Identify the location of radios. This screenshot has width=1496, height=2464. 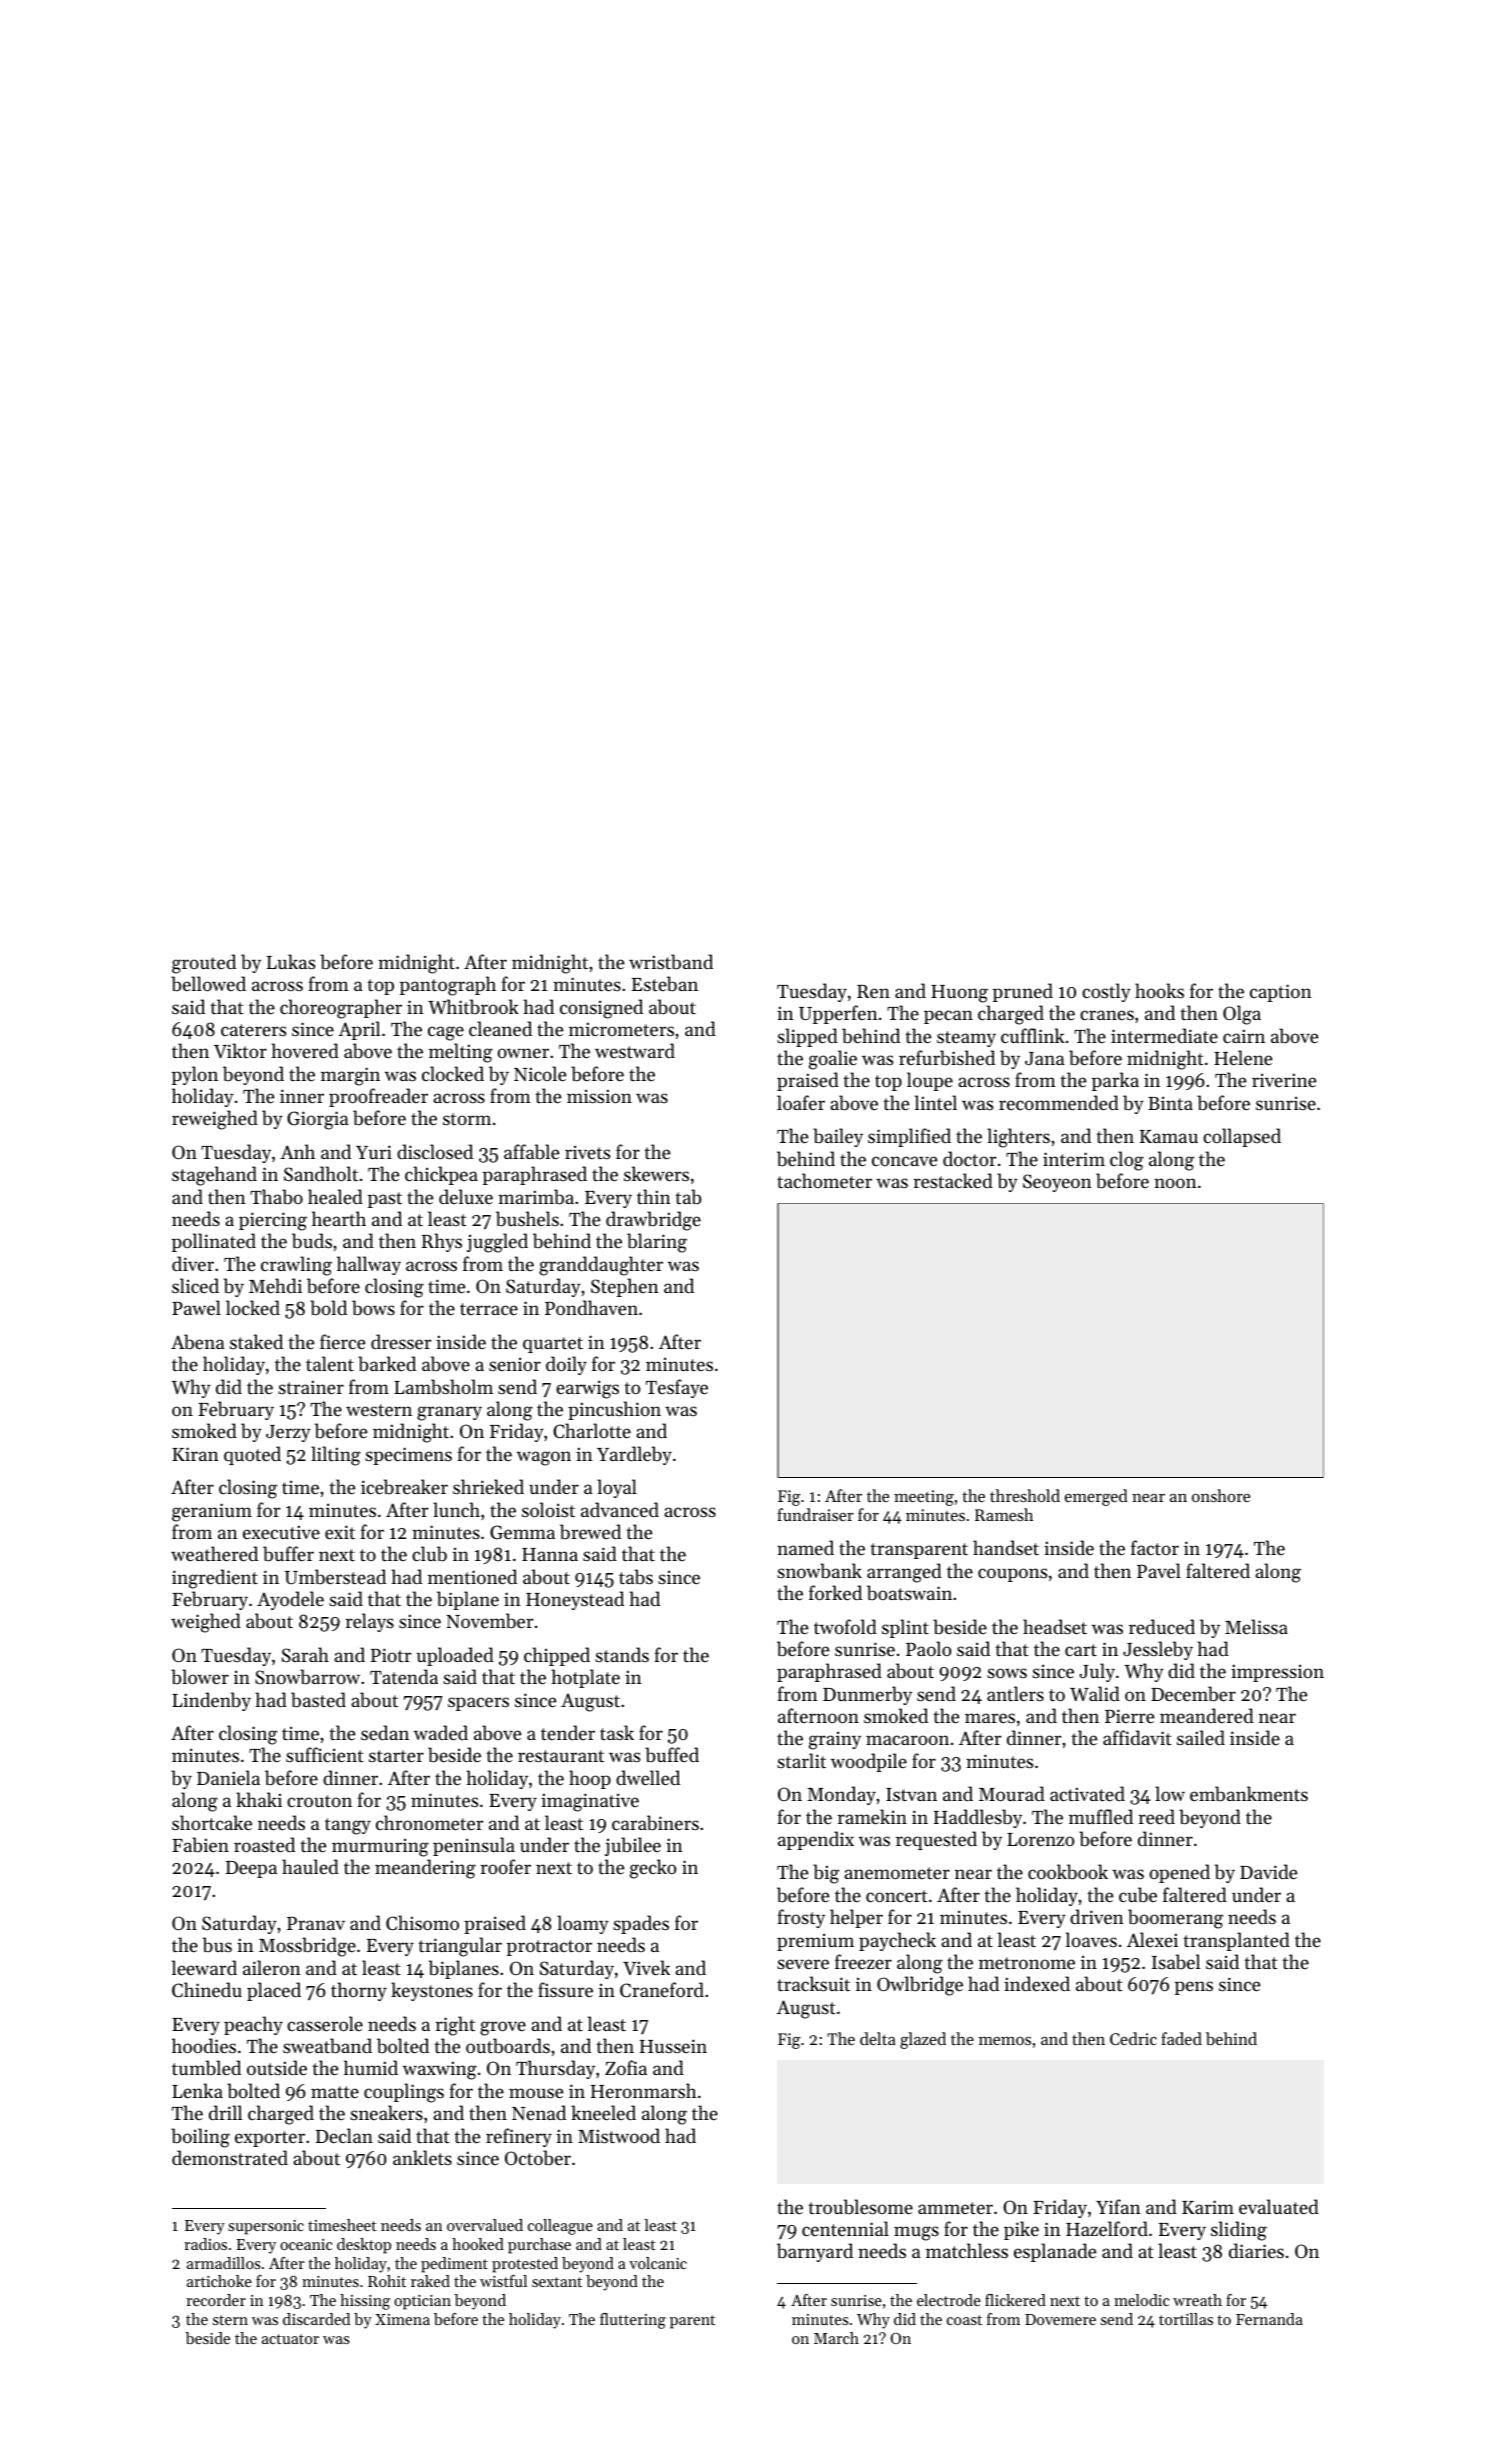
(205, 2244).
